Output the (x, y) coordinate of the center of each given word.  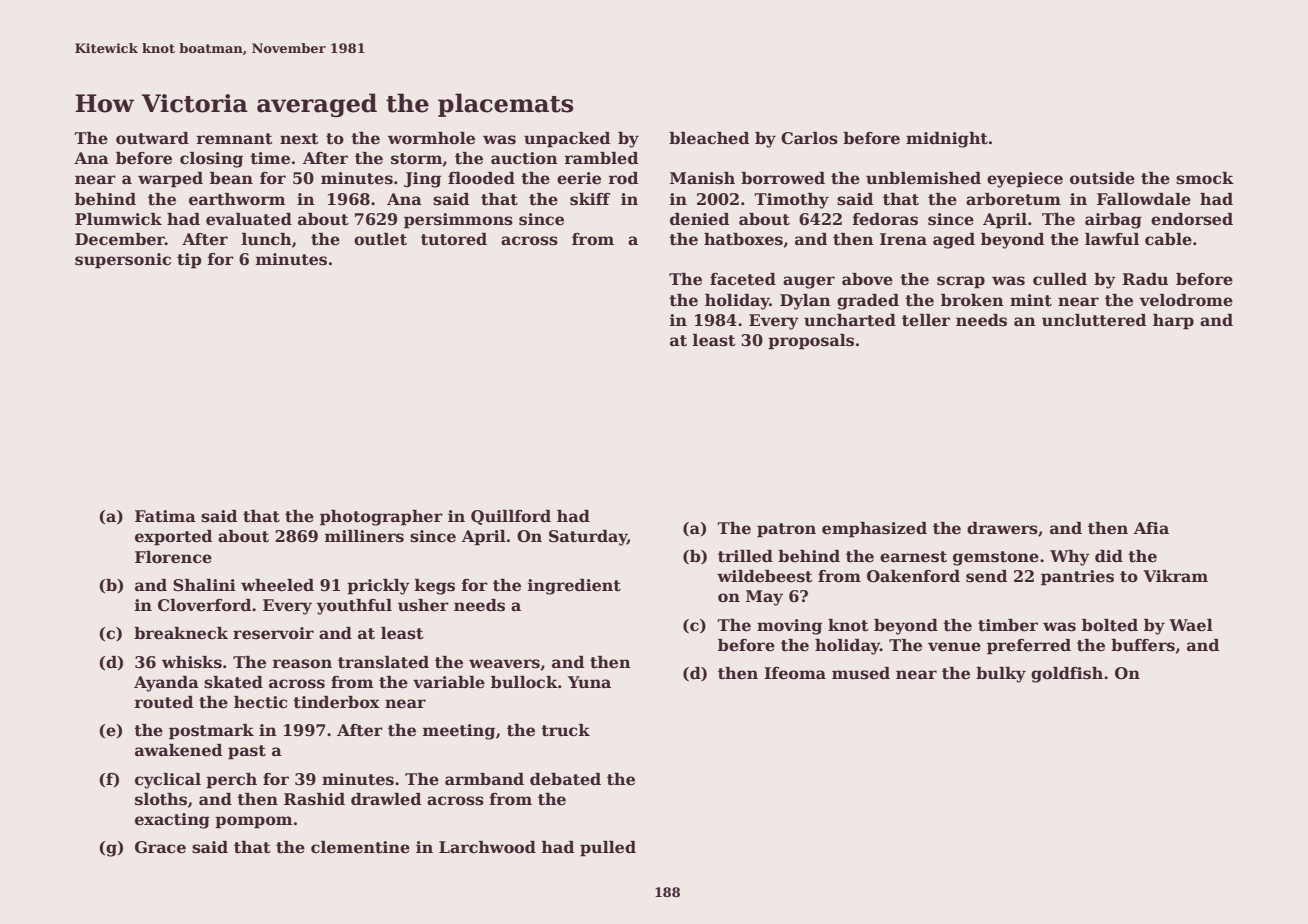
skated (233, 682)
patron (786, 530)
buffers (1143, 645)
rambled (601, 158)
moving (789, 627)
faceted (743, 279)
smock (1205, 178)
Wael (1191, 625)
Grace (160, 847)
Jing (422, 180)
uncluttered (1094, 320)
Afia (1151, 528)
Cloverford (204, 605)
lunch (267, 239)
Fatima (165, 516)
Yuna (589, 682)
